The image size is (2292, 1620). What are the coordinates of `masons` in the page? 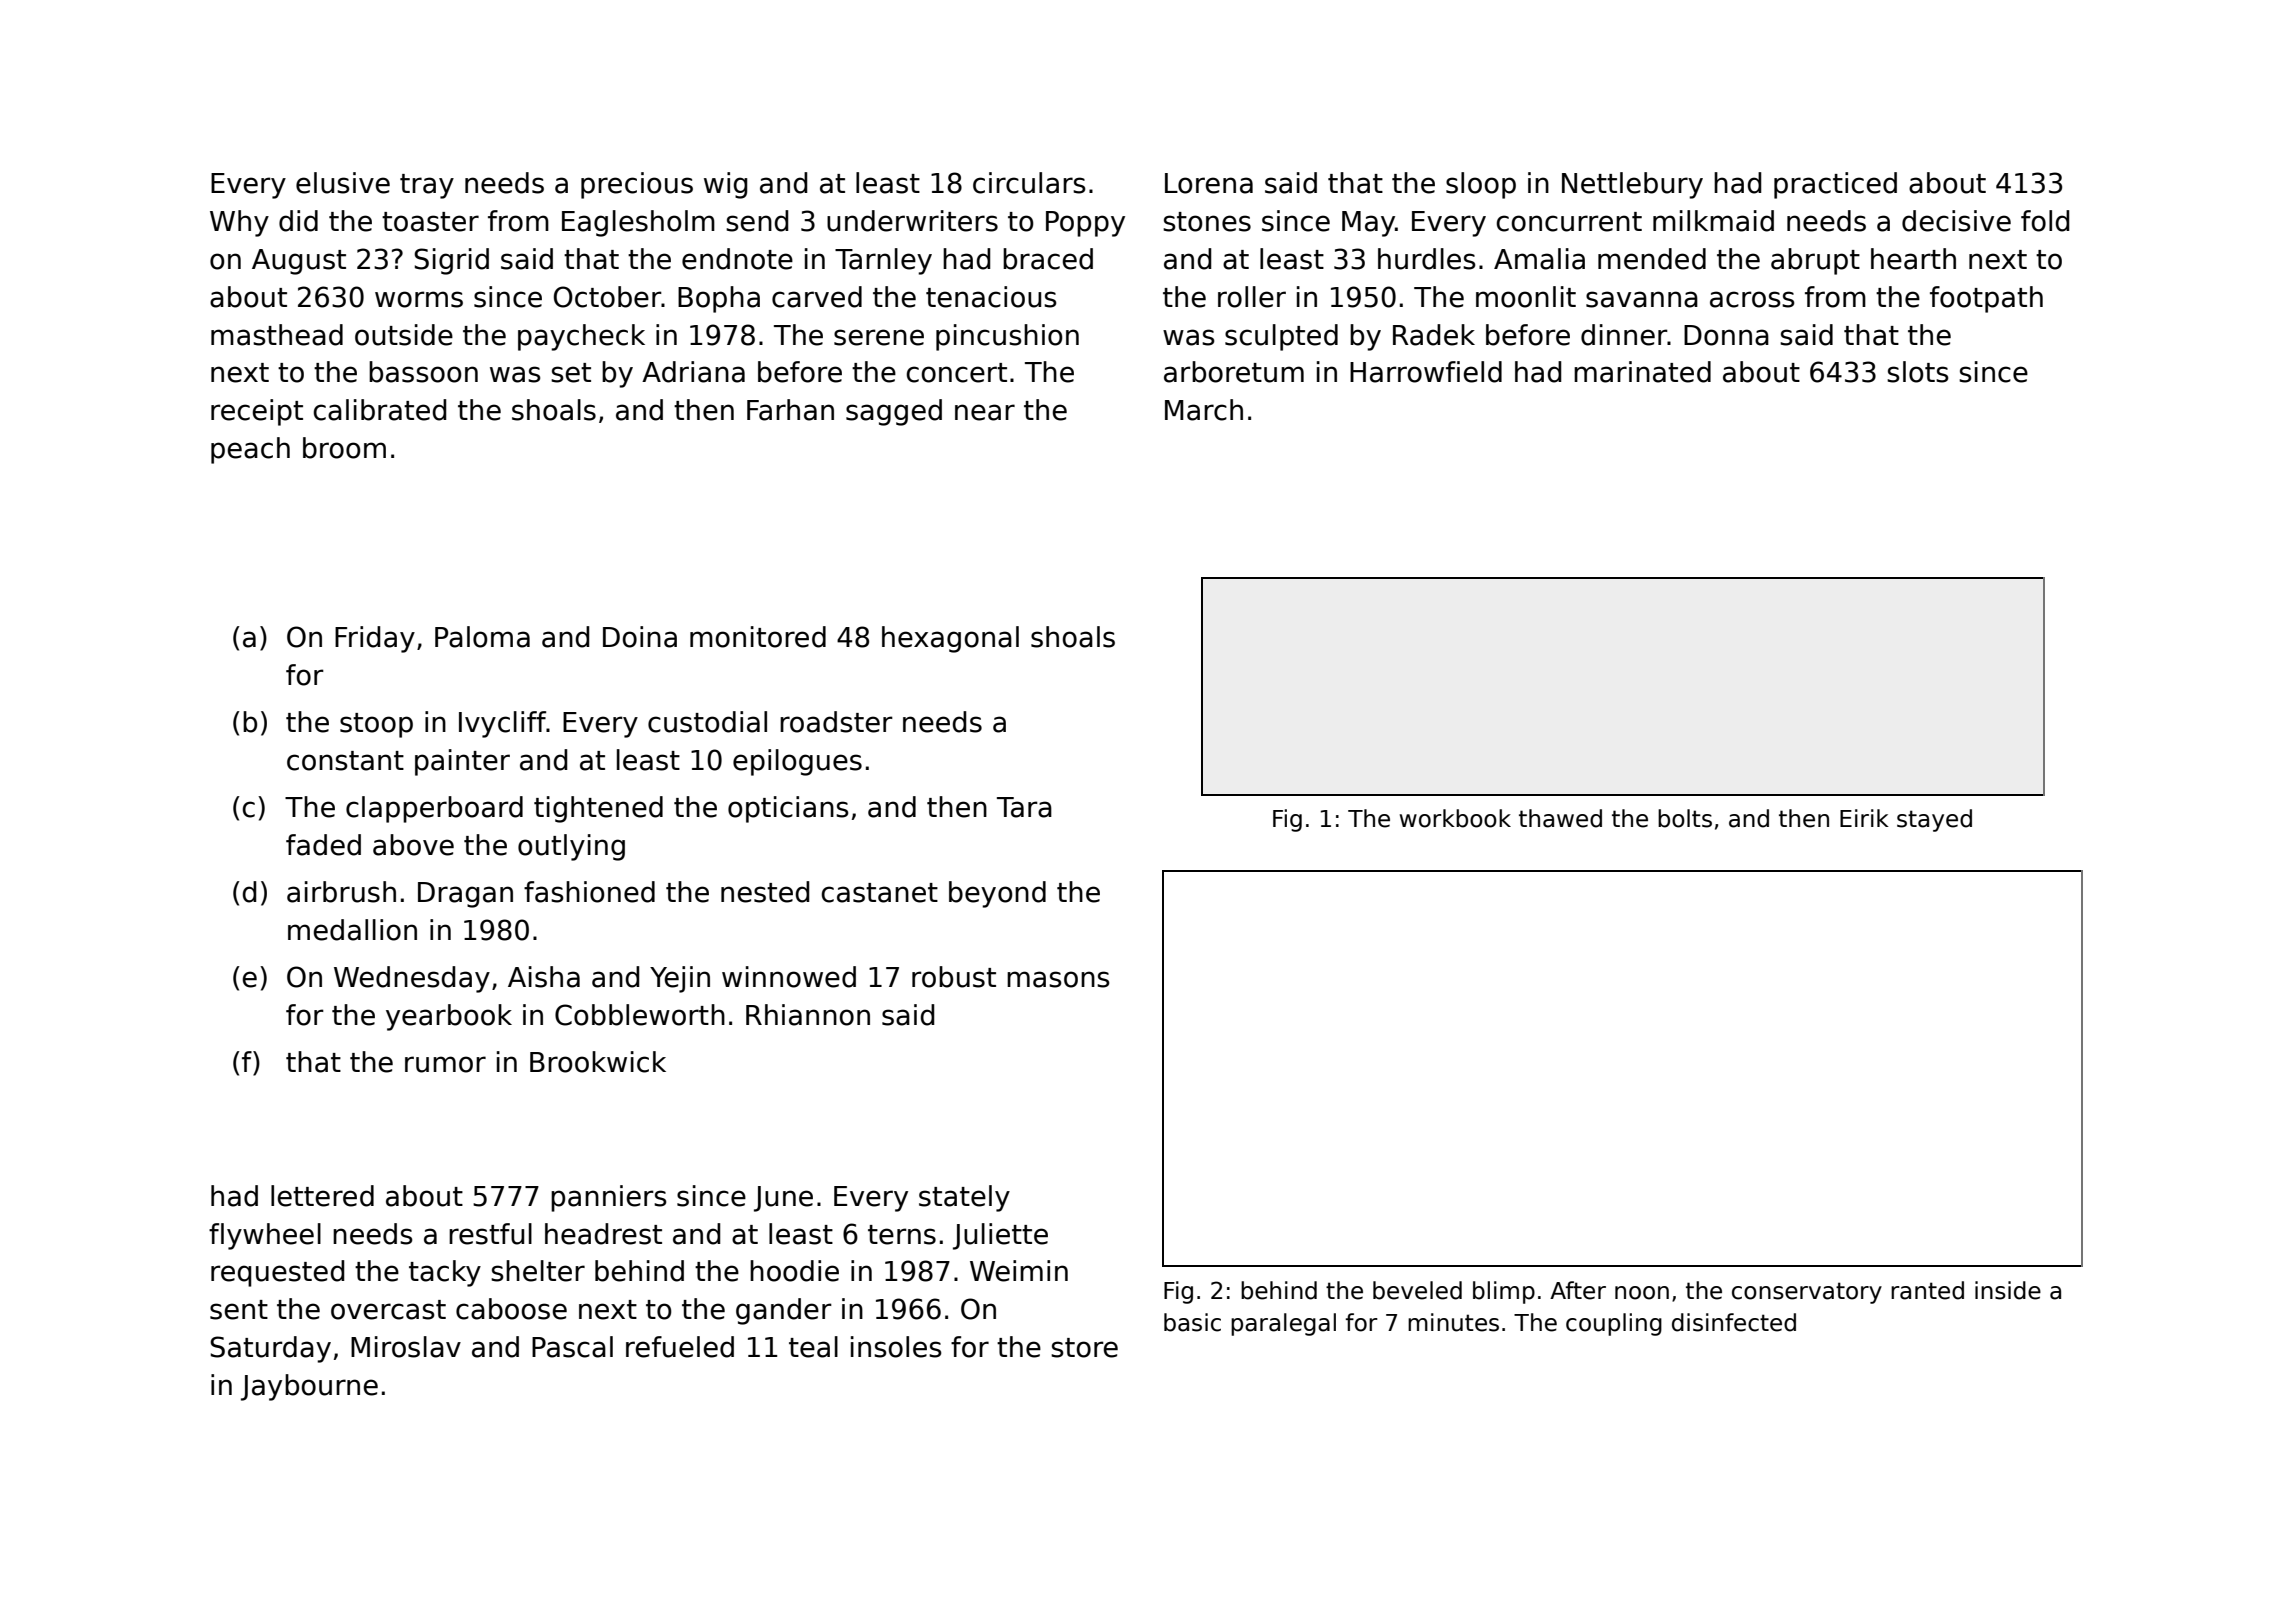 It's located at (1058, 979).
